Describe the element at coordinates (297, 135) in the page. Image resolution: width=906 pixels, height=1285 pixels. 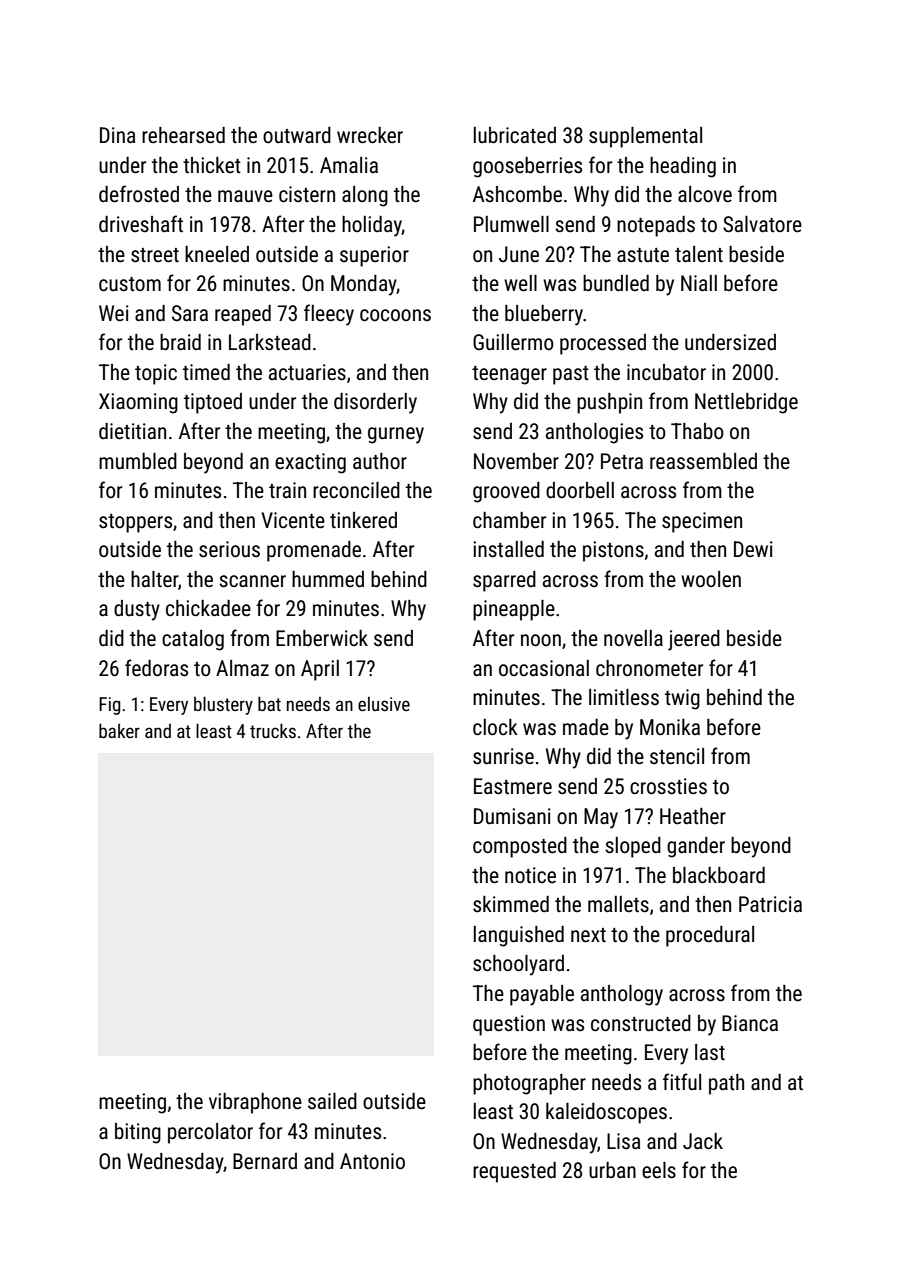
I see `outward` at that location.
